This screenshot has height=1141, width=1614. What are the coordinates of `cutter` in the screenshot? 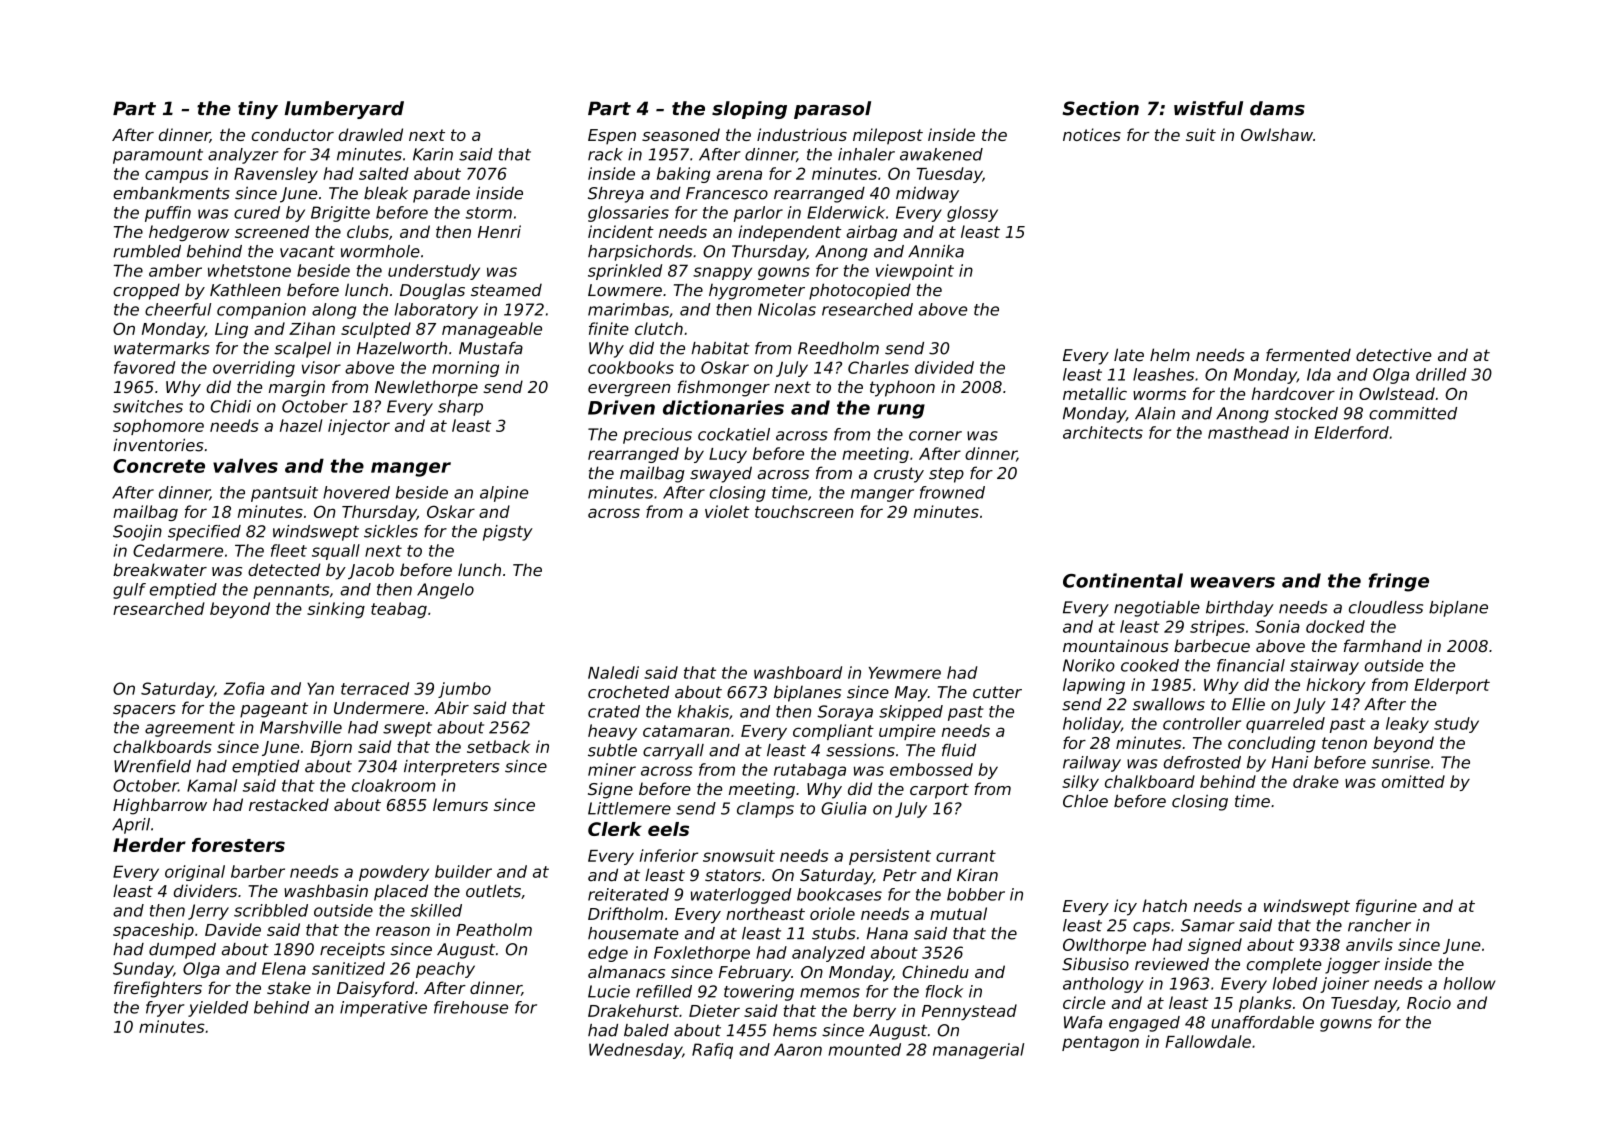 It's located at (997, 692).
